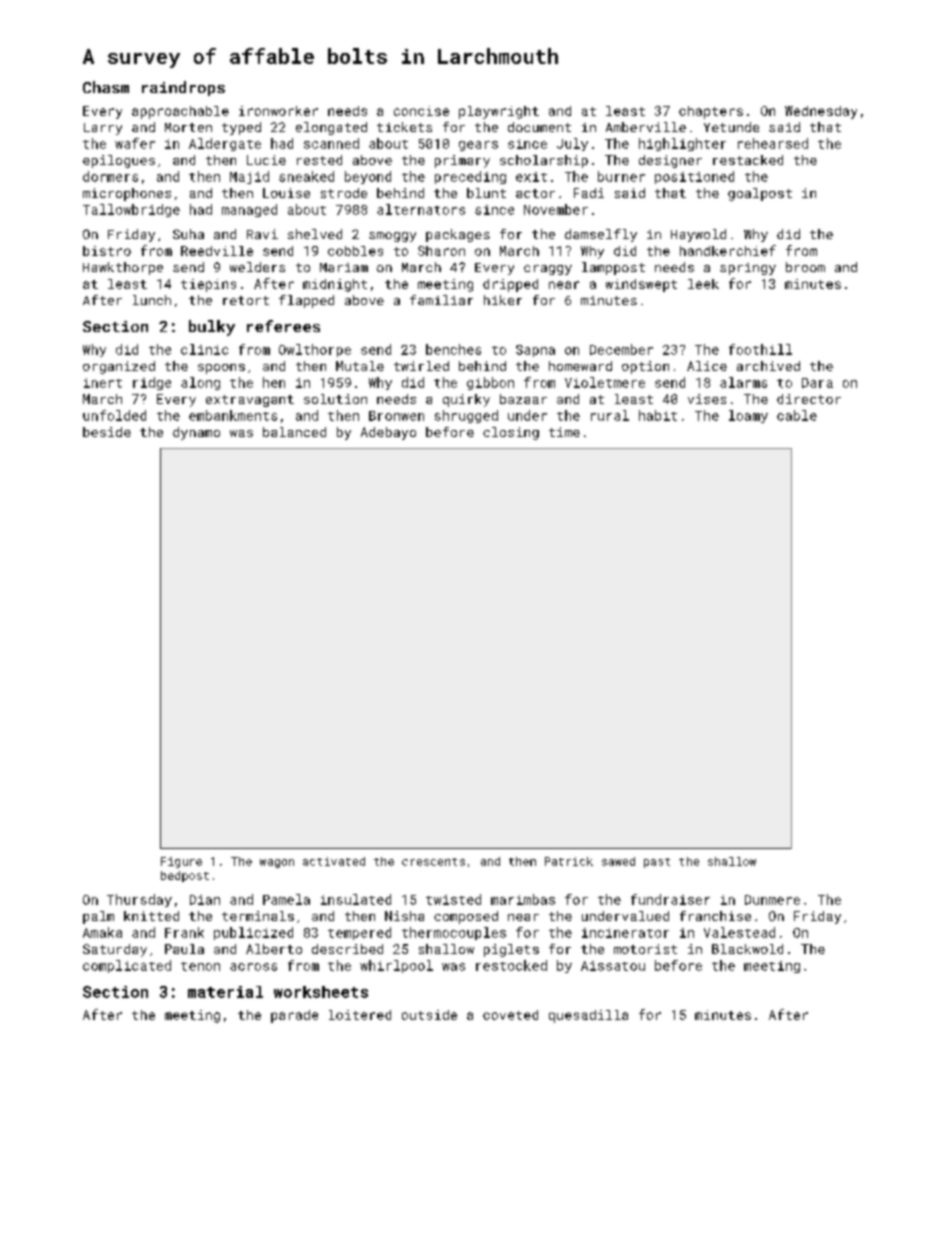  What do you see at coordinates (797, 415) in the screenshot?
I see `cable` at bounding box center [797, 415].
